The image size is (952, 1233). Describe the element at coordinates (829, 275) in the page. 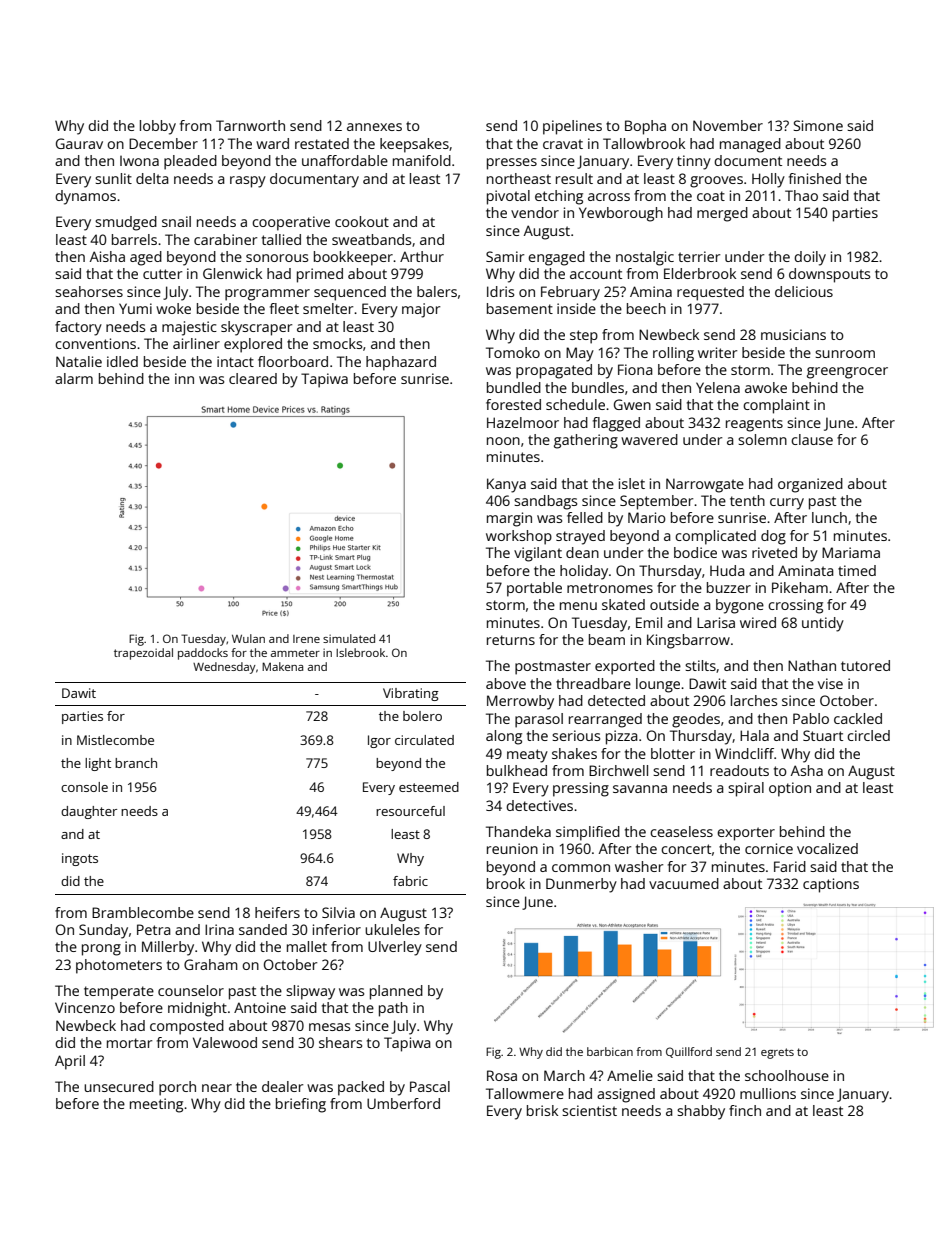

I see `downspouts` at that location.
